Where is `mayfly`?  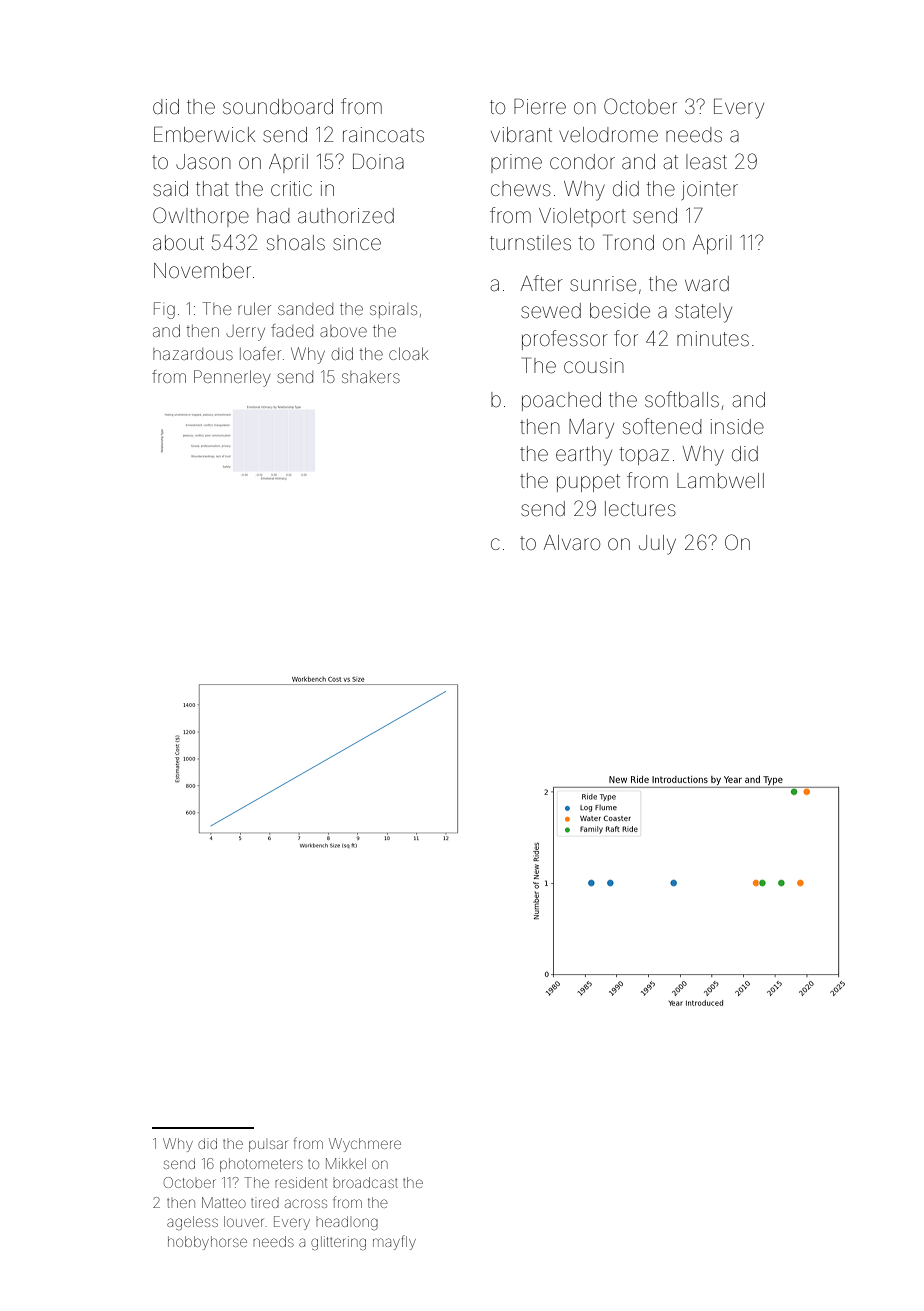 mayfly is located at coordinates (394, 1242).
